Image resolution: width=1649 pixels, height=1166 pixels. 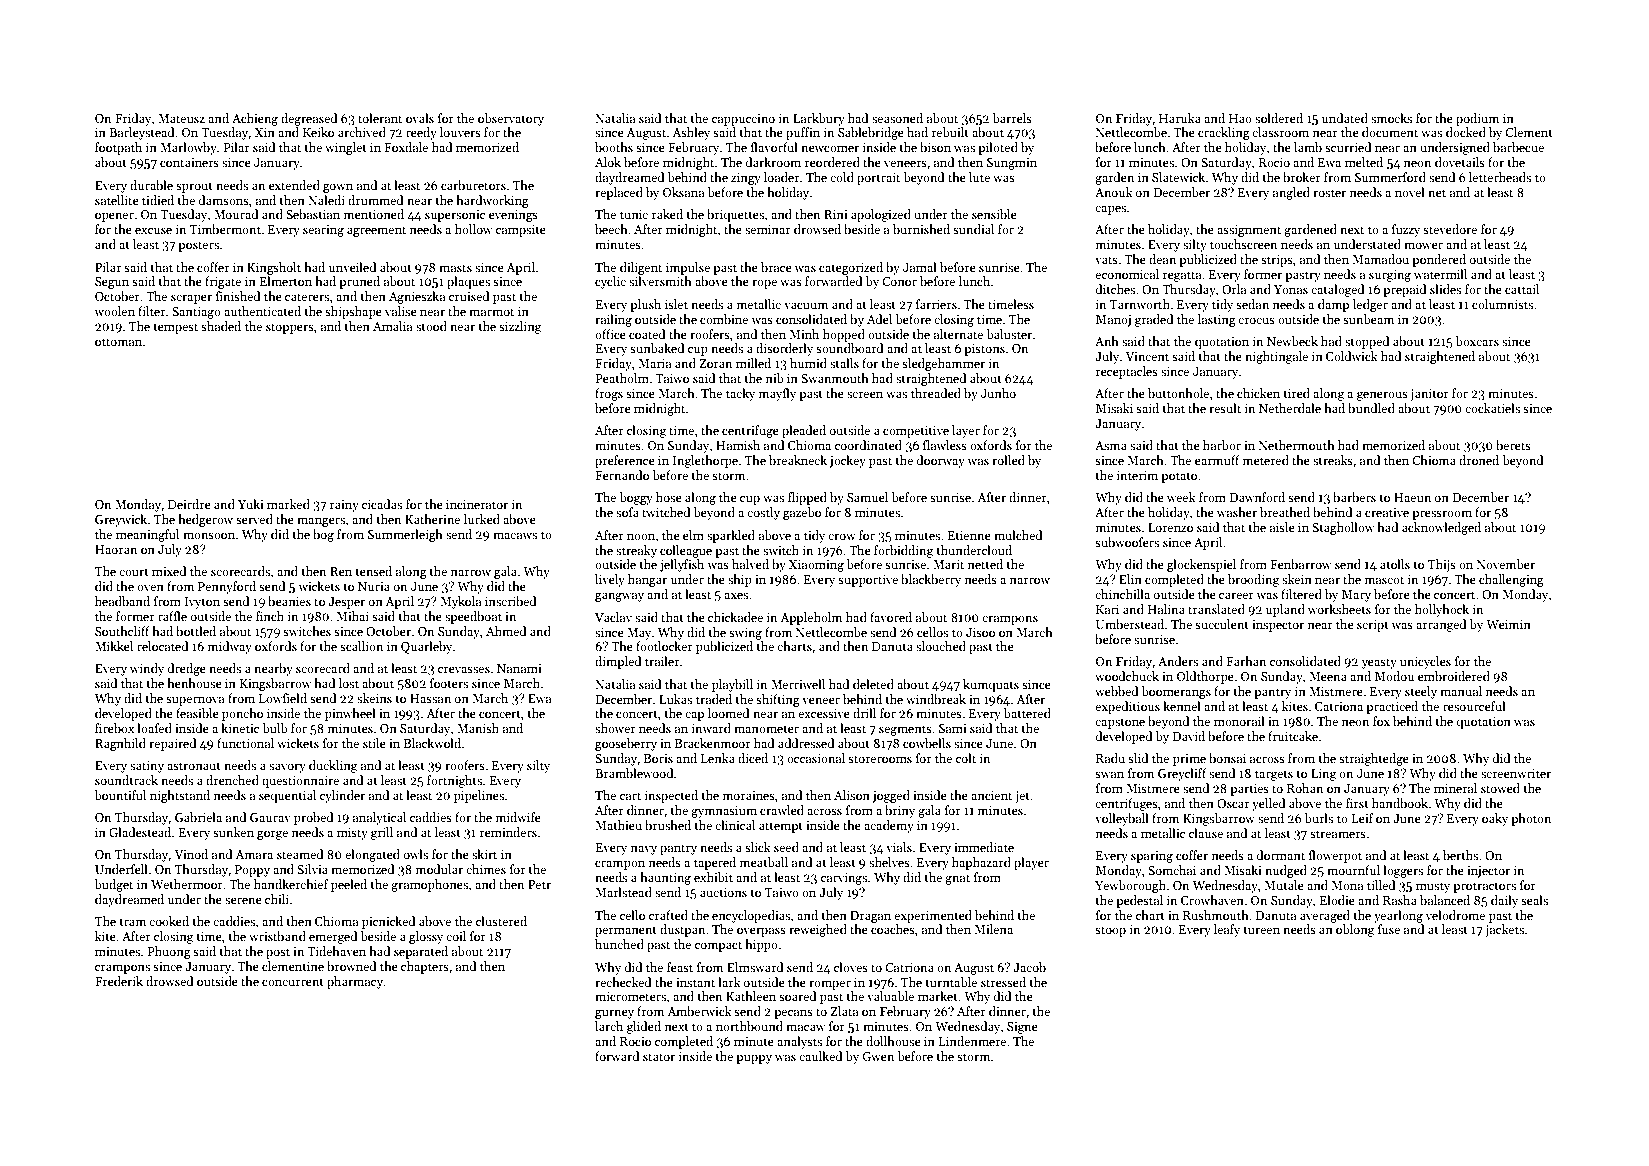 I want to click on script, so click(x=1373, y=626).
